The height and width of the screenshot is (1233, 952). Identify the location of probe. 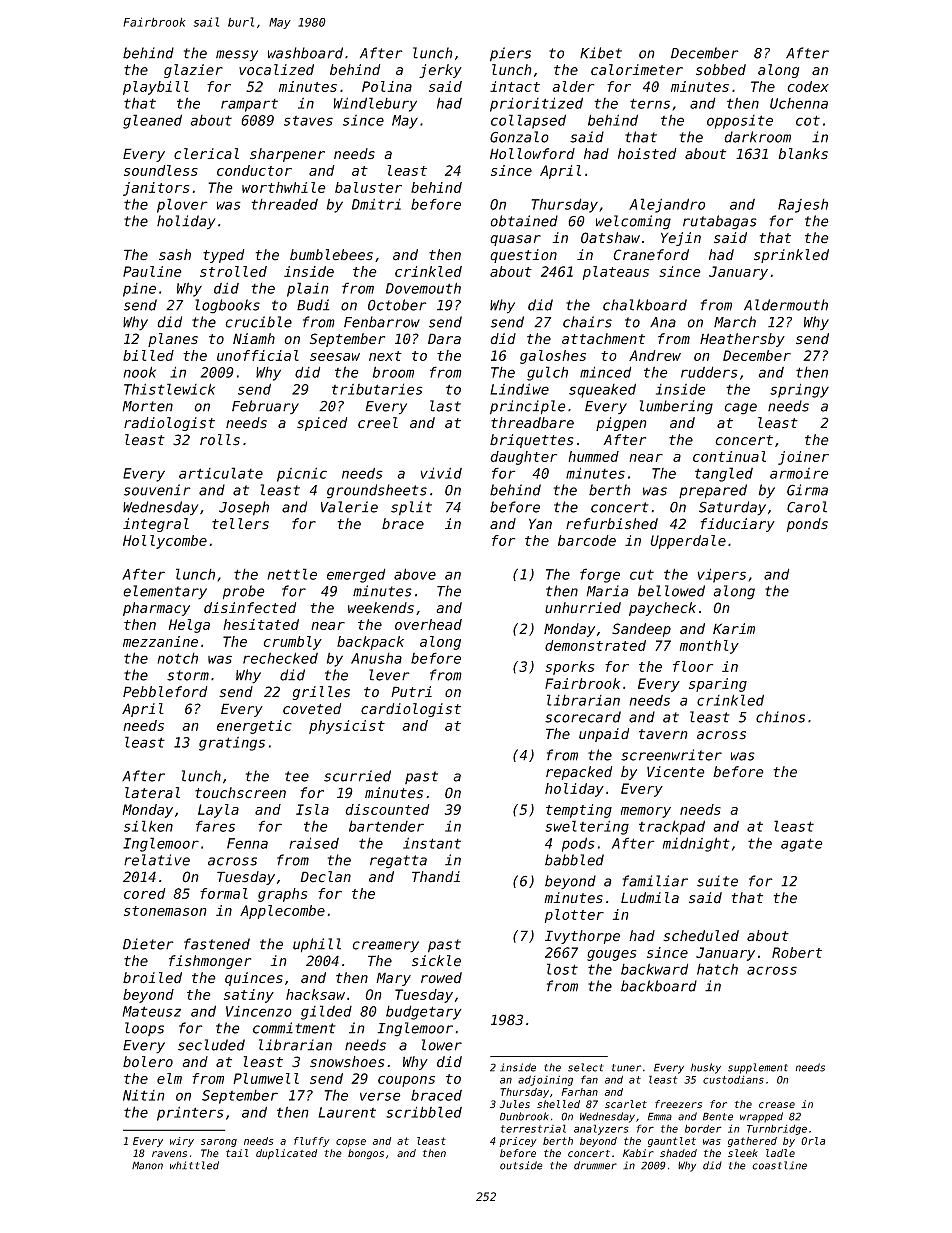
(244, 592).
